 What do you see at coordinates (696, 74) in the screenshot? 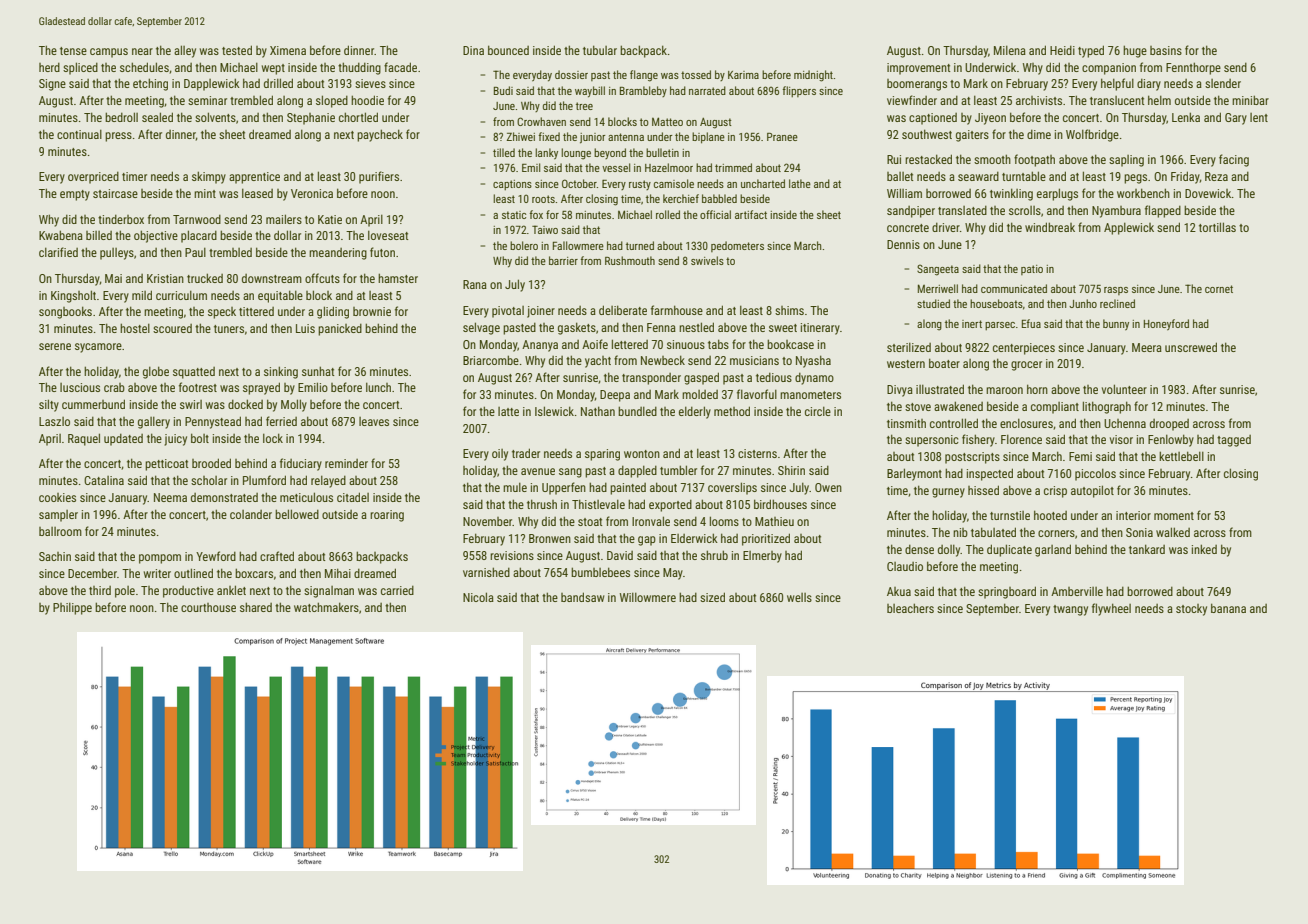
I see `tossed` at bounding box center [696, 74].
